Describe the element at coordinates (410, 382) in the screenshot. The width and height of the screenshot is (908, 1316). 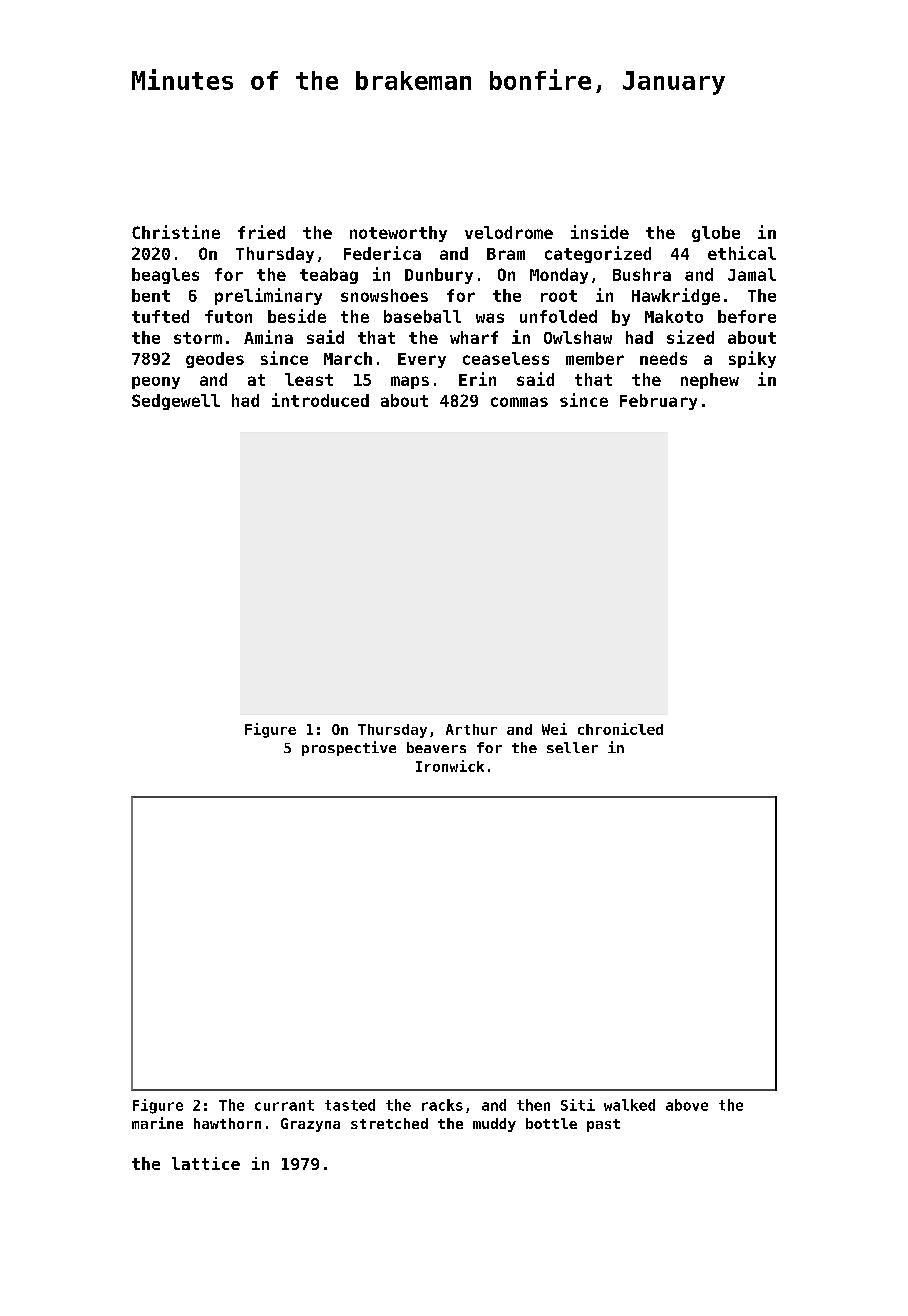
I see `maps` at that location.
